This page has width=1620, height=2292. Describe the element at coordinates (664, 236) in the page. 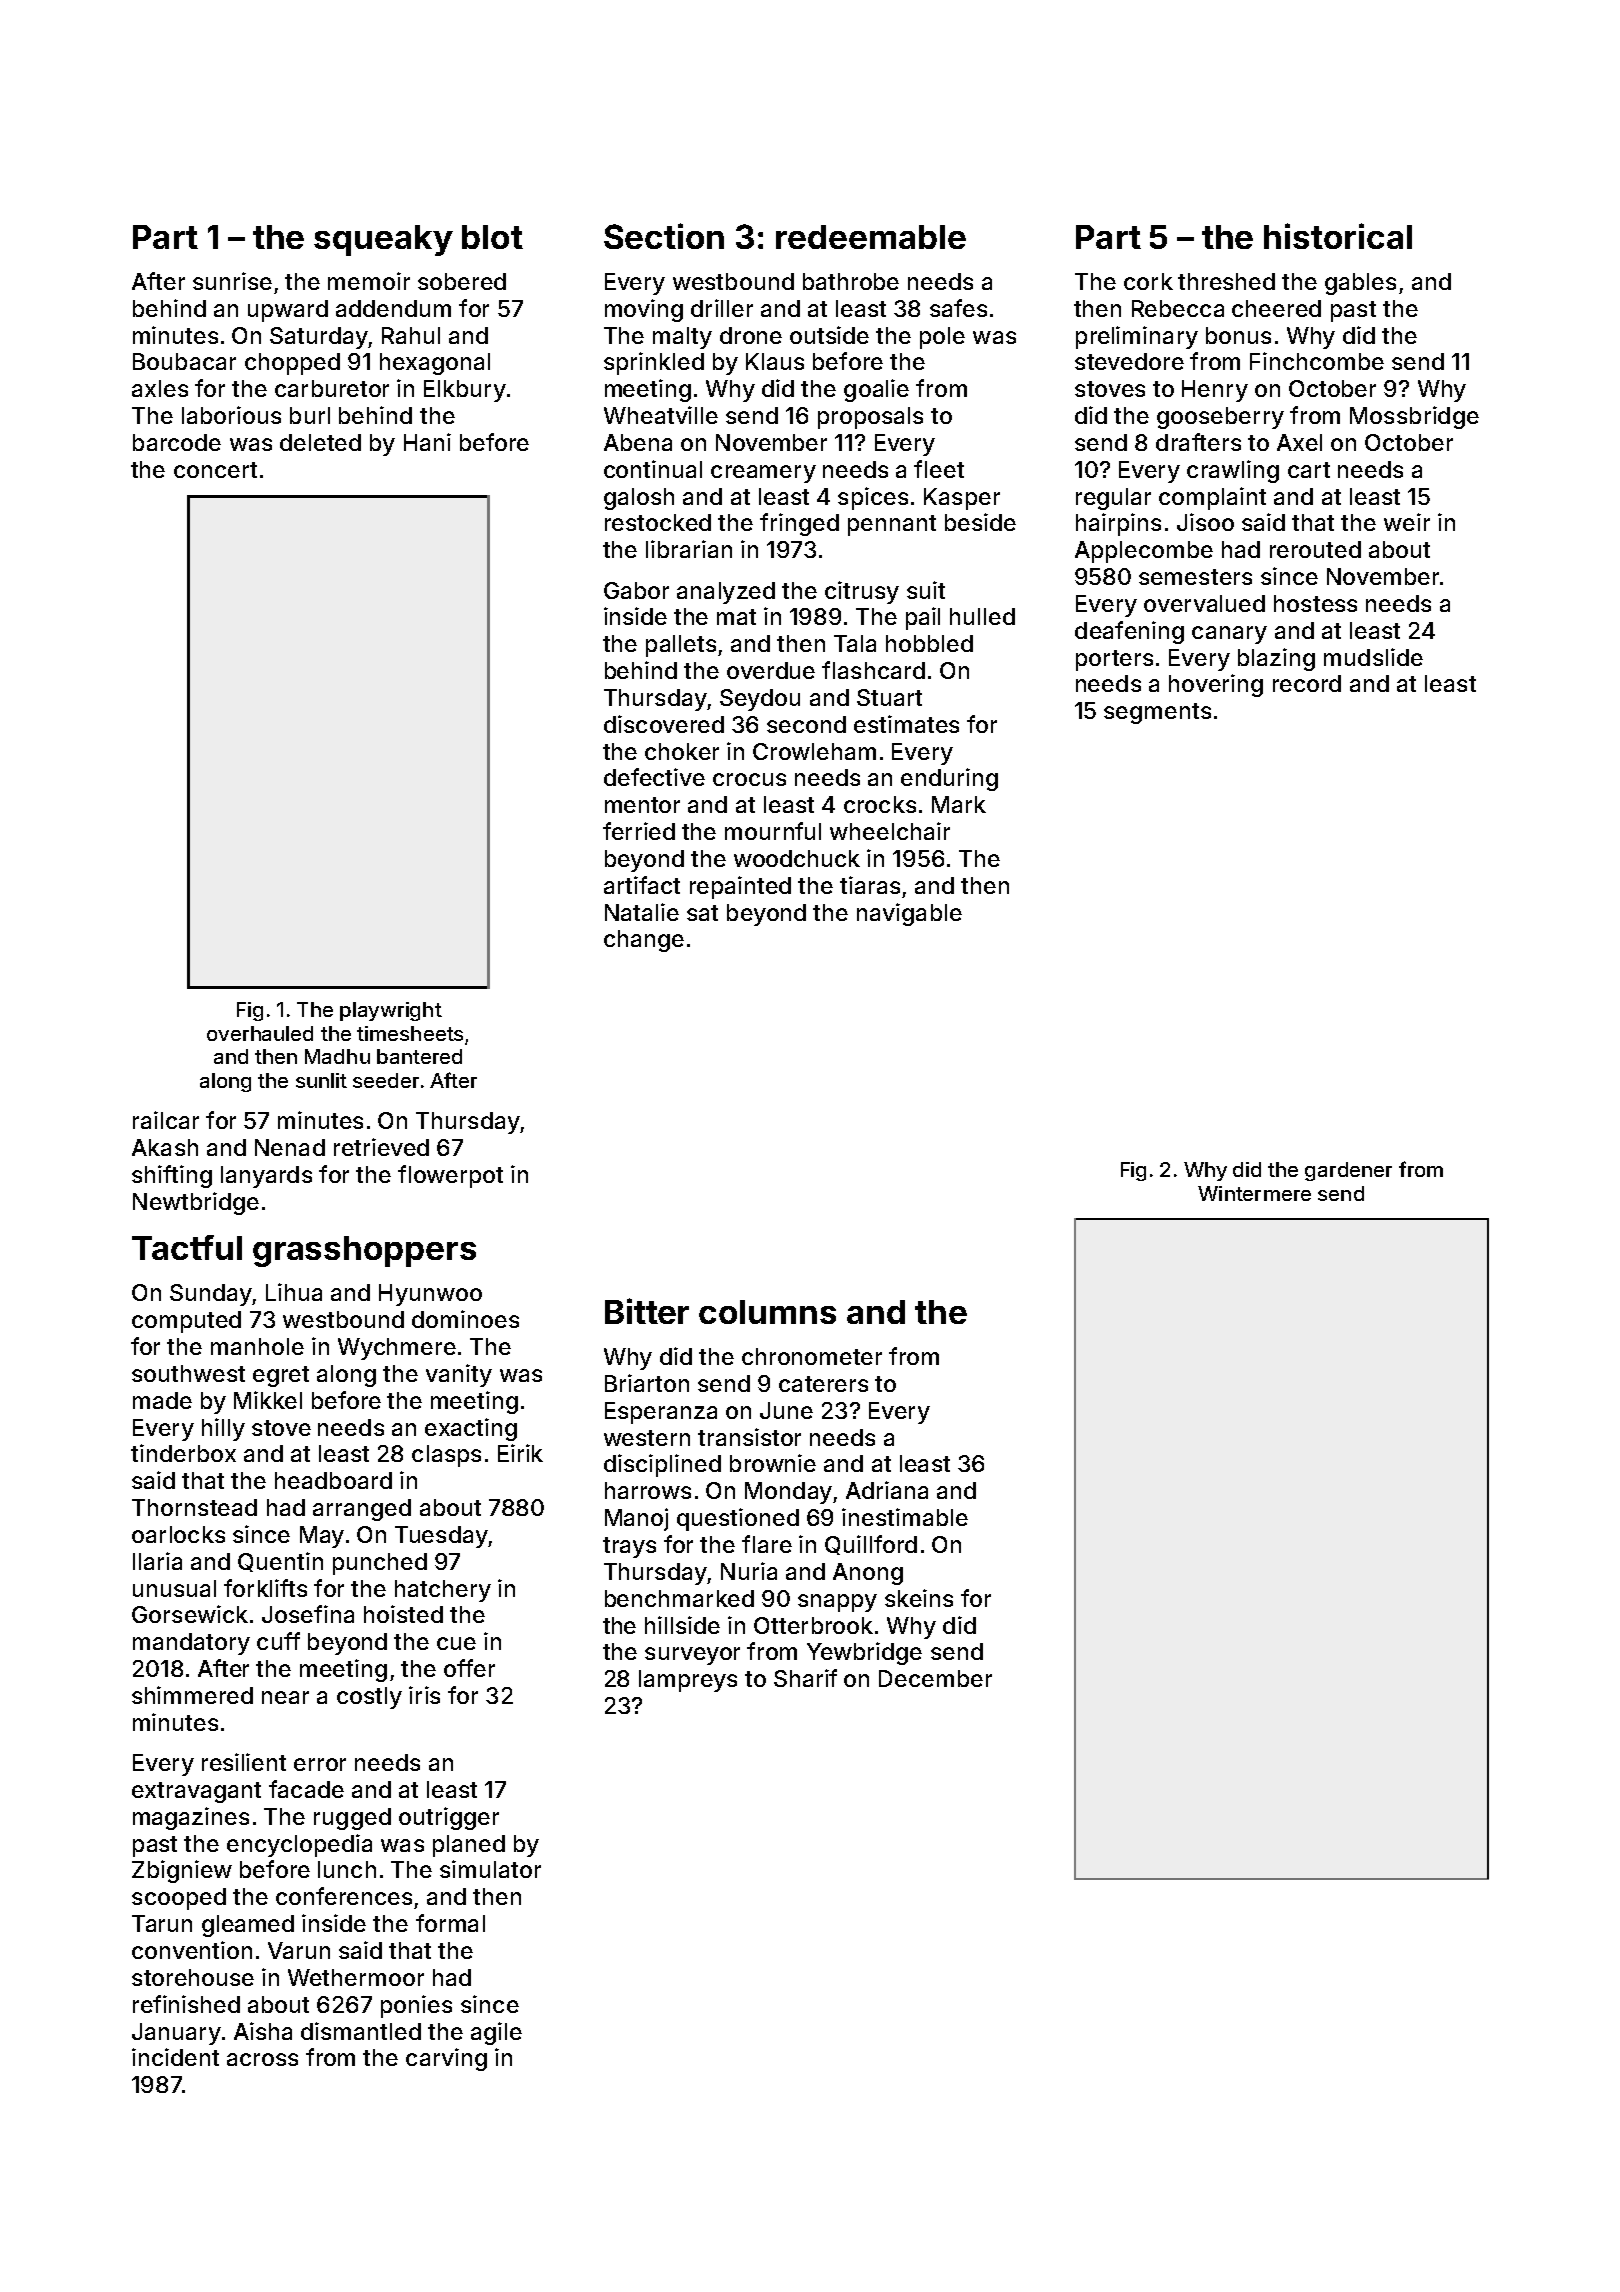

I see `Section` at that location.
